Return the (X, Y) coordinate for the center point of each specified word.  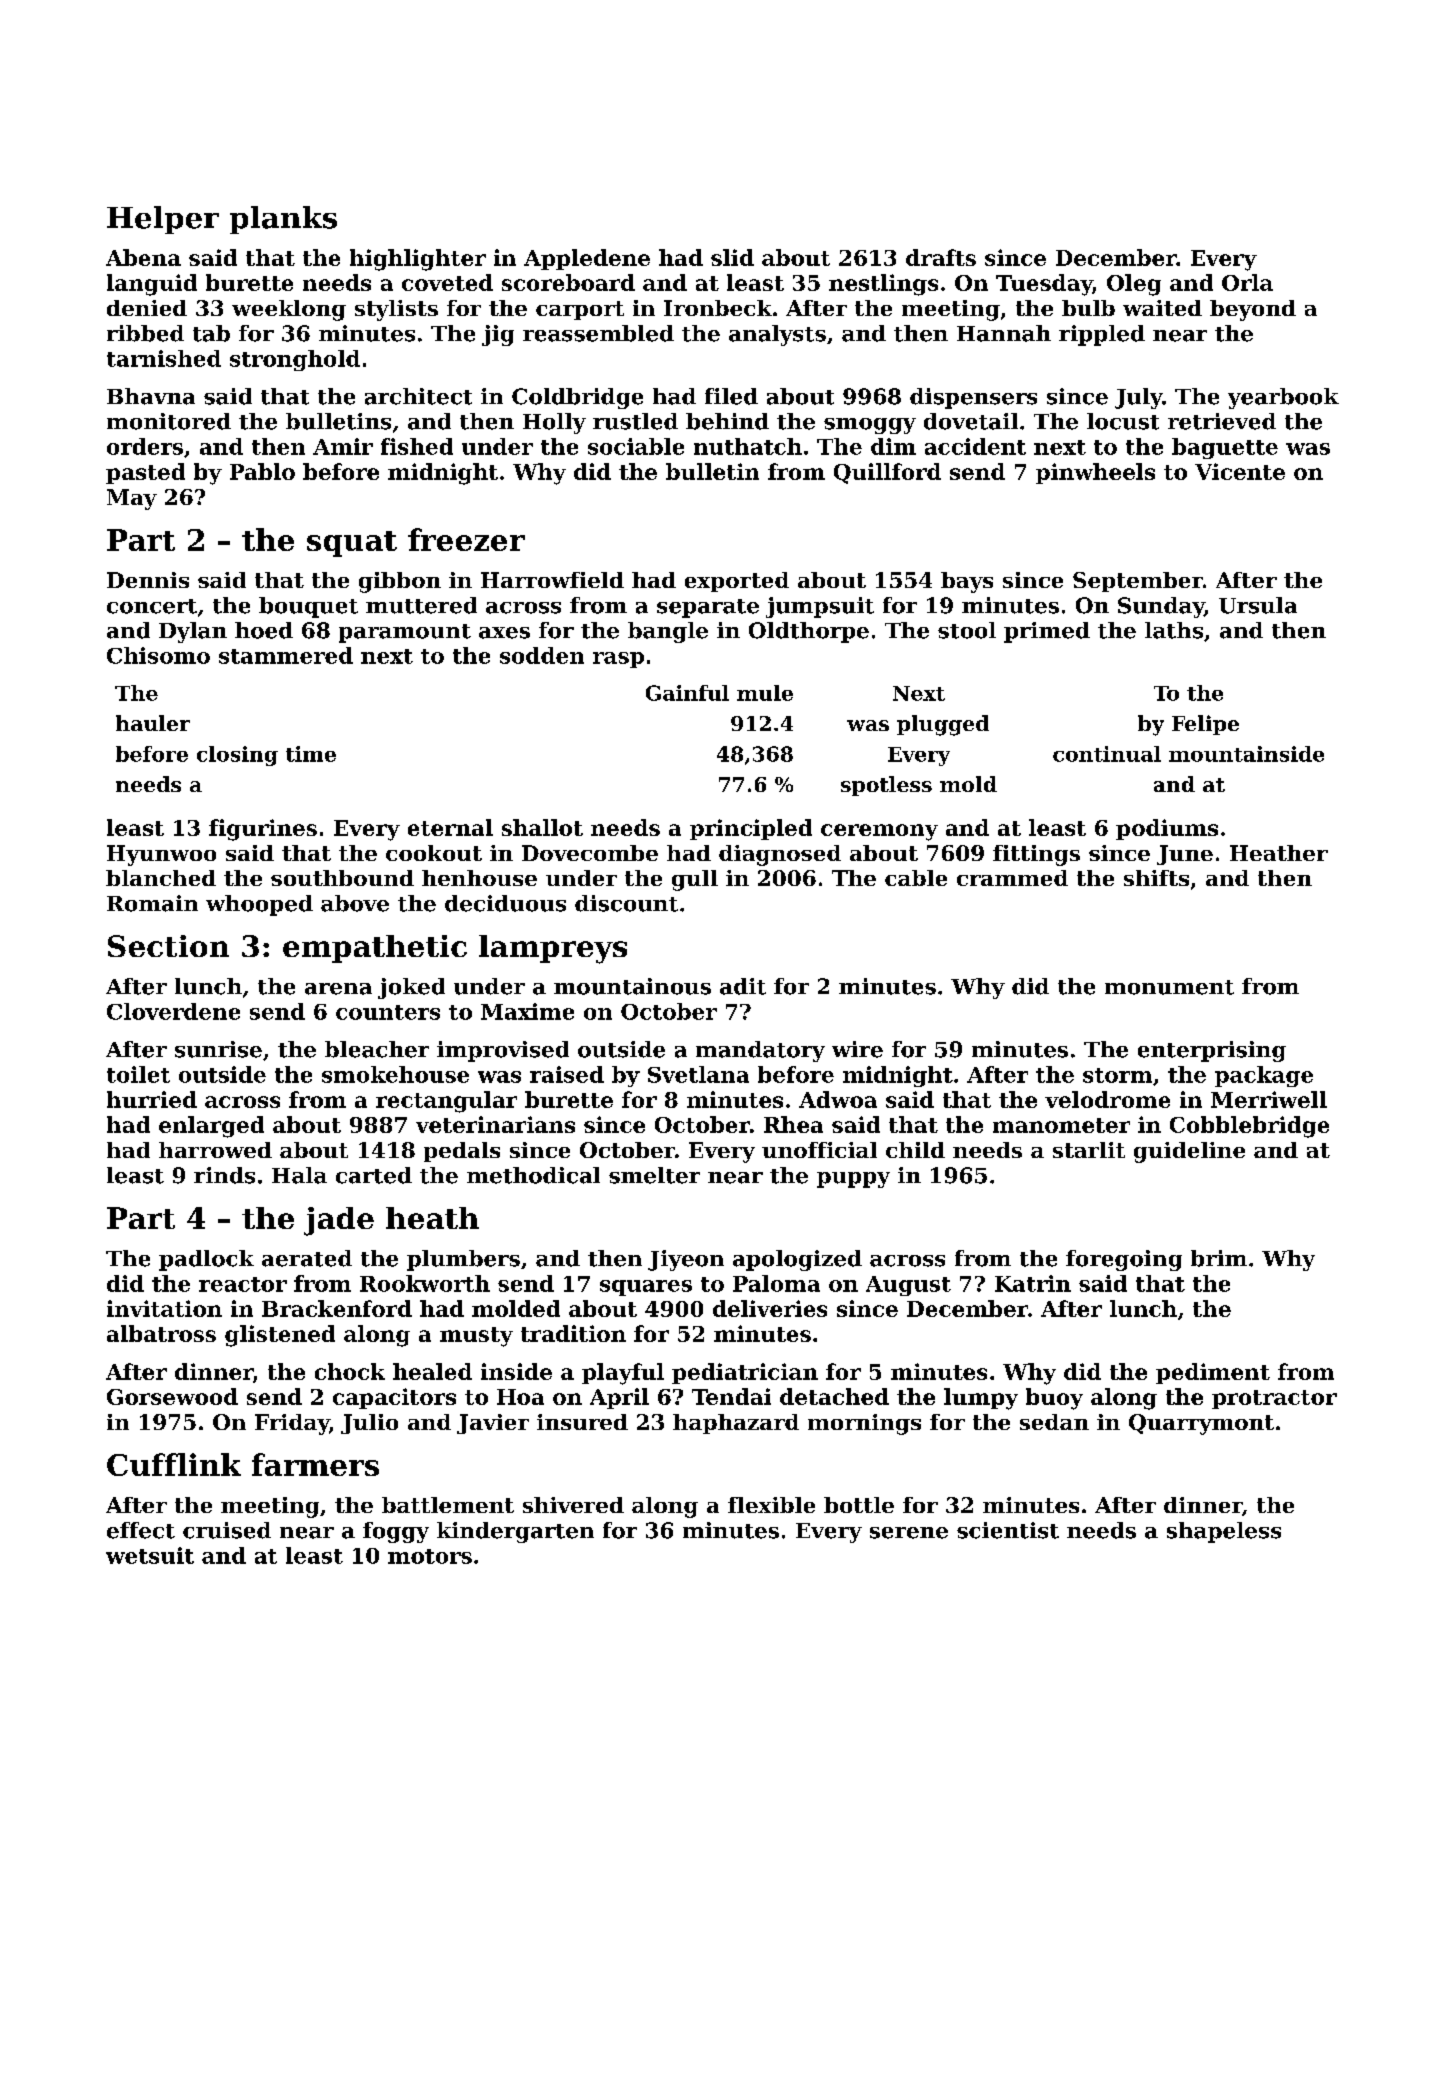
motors (430, 1556)
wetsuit (150, 1555)
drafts (941, 257)
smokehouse (395, 1074)
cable (916, 878)
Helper (163, 220)
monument (1169, 987)
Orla (1247, 282)
